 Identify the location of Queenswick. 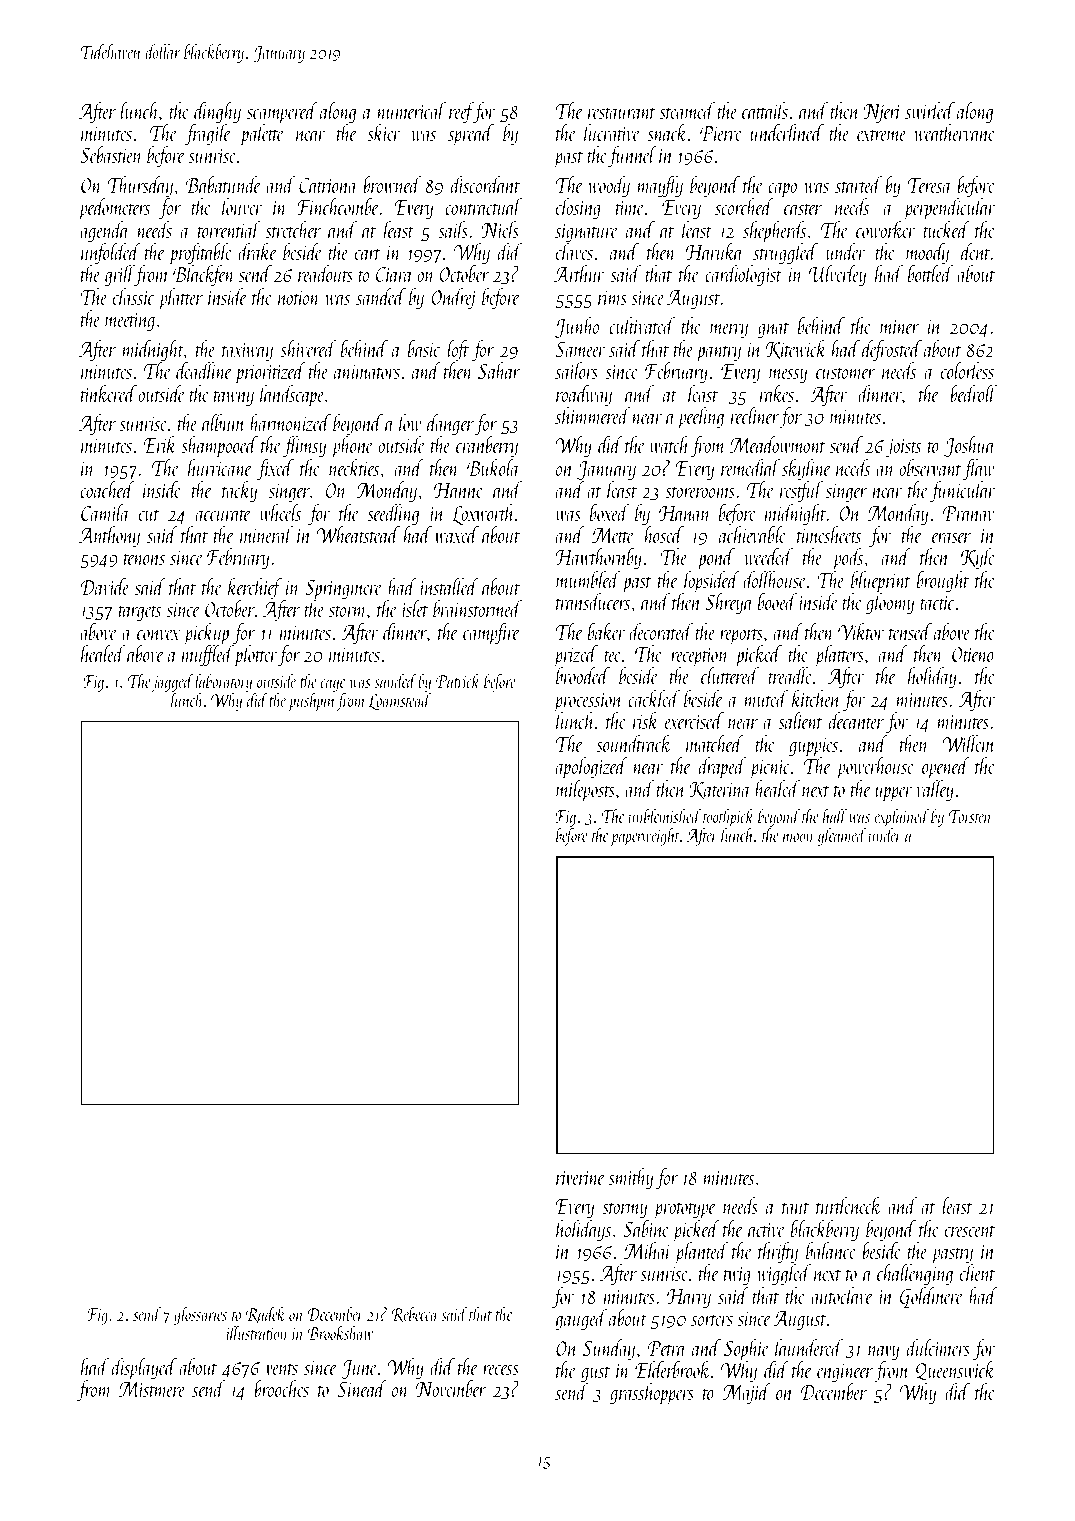
(955, 1370).
